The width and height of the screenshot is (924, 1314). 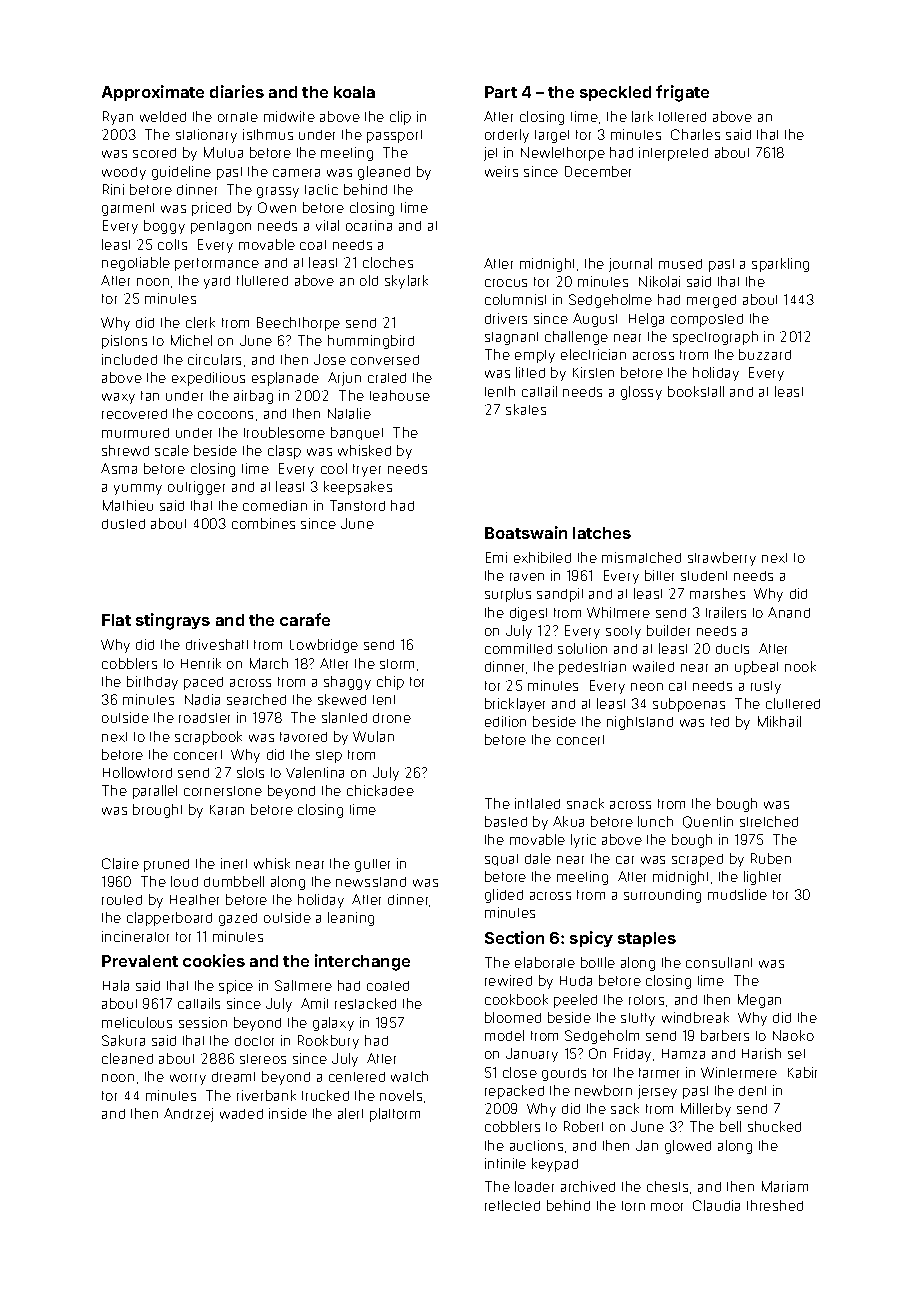 What do you see at coordinates (188, 1115) in the screenshot?
I see `Andrzej` at bounding box center [188, 1115].
